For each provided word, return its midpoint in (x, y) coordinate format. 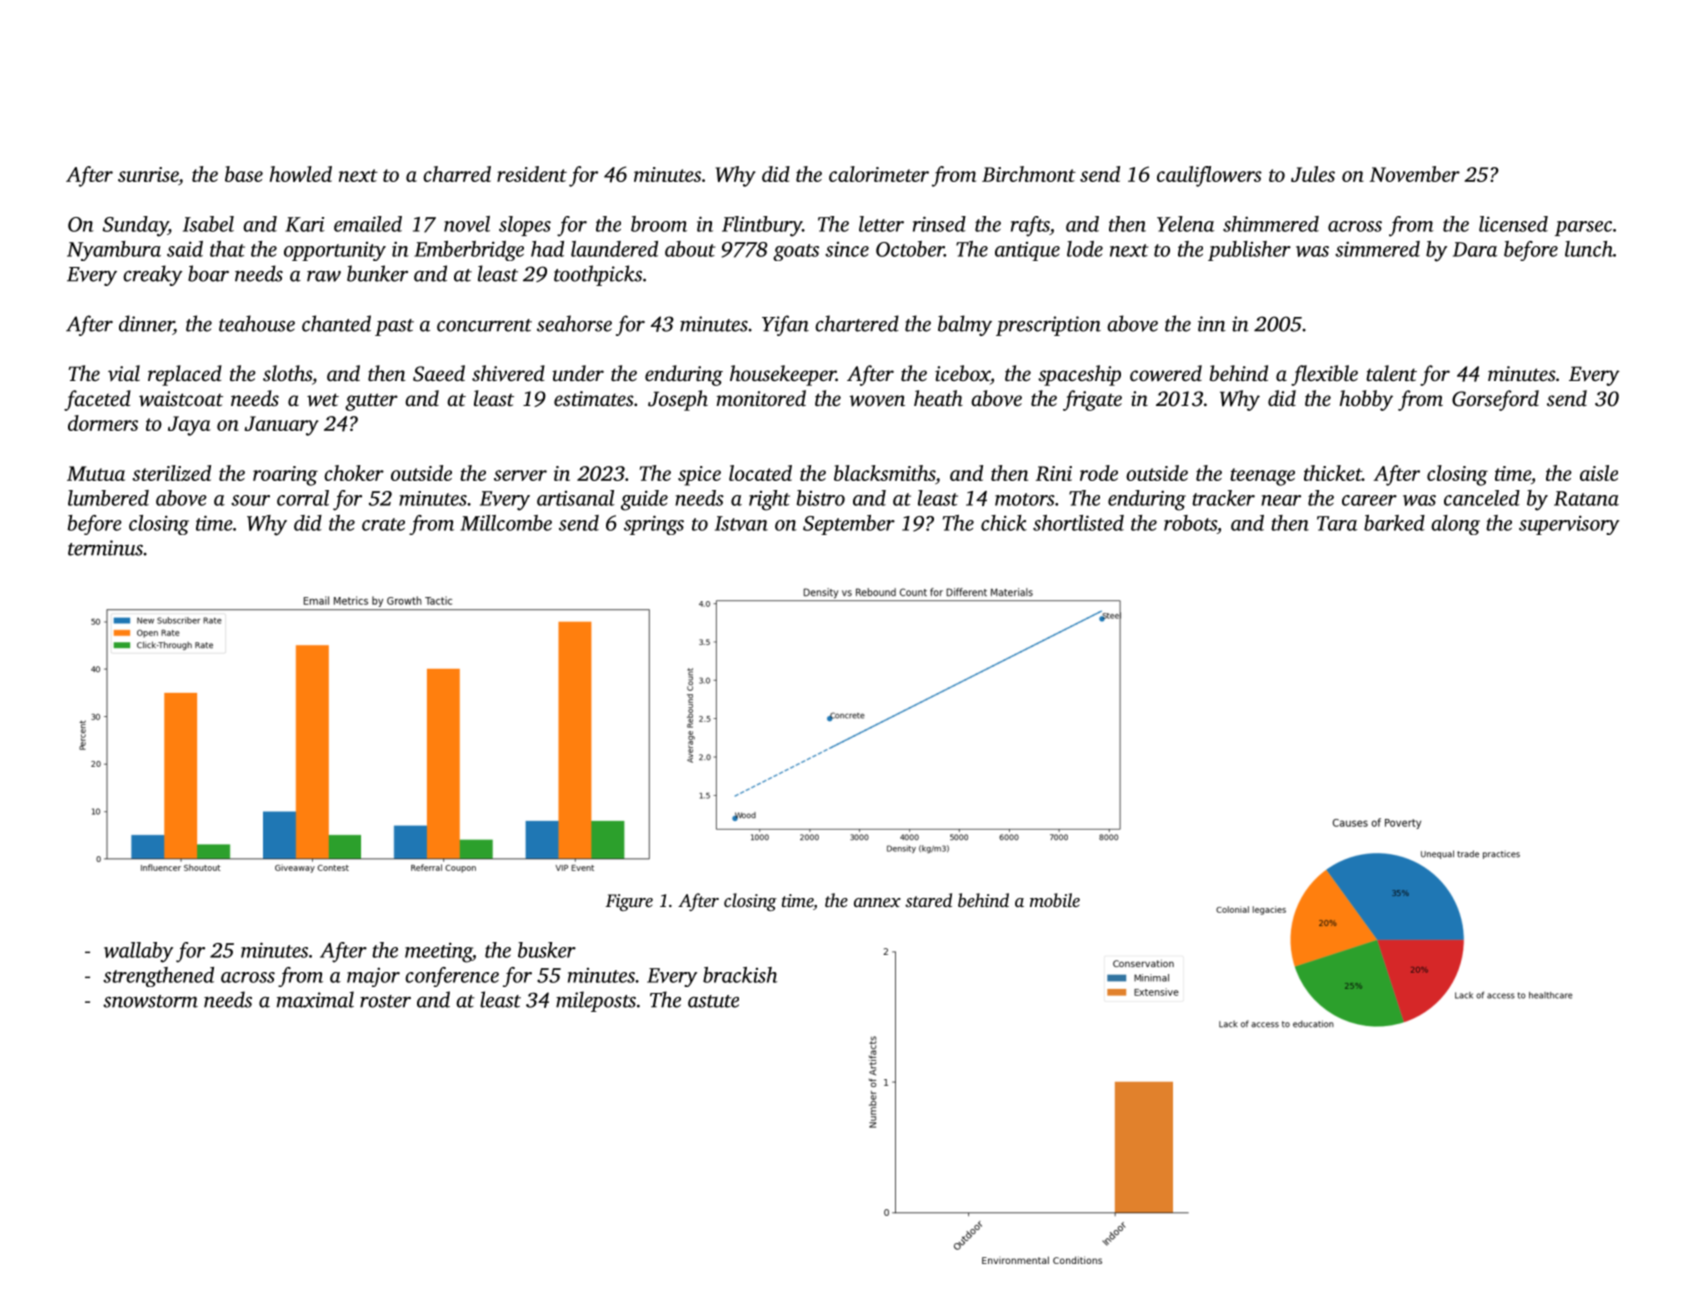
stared (928, 900)
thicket (1333, 473)
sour (250, 500)
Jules (1313, 174)
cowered (1166, 373)
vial (124, 373)
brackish (740, 975)
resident (532, 174)
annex (877, 902)
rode (1099, 473)
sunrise (148, 174)
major (373, 977)
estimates (594, 398)
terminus (105, 548)
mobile (1055, 900)
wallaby (138, 952)
